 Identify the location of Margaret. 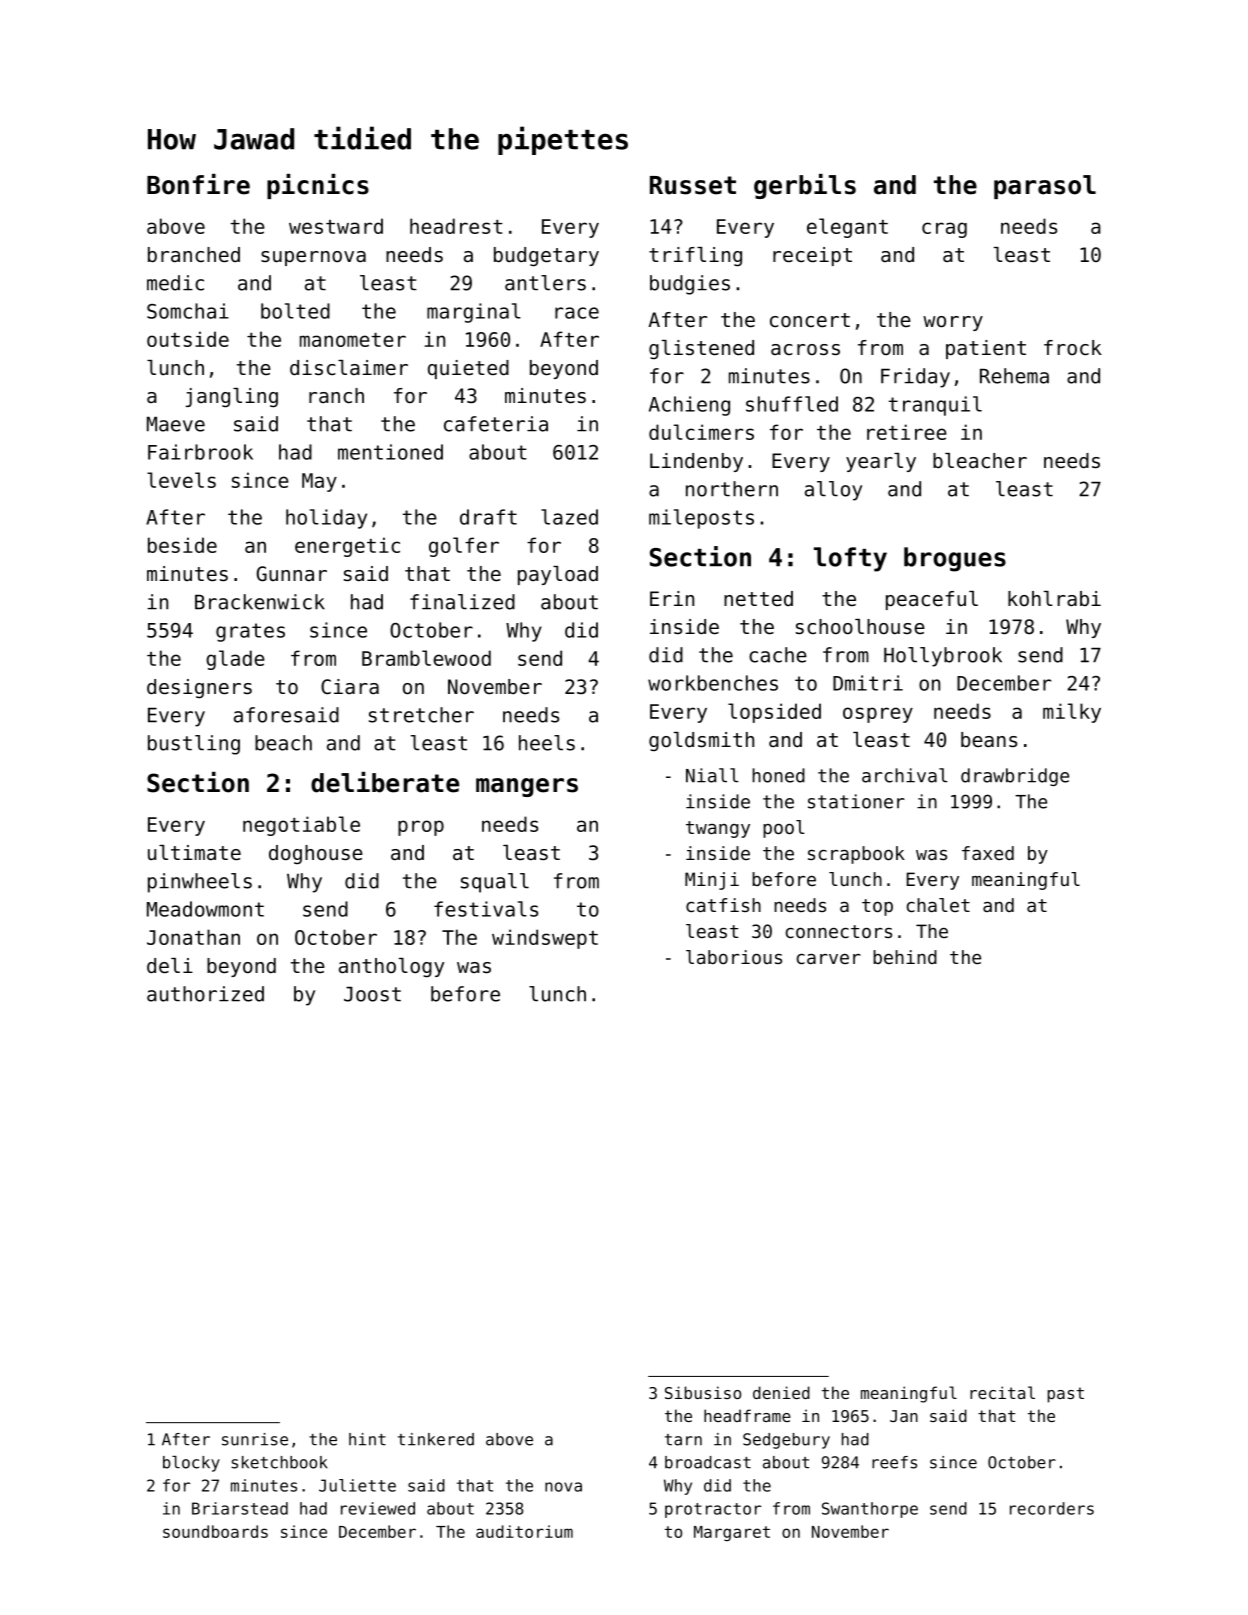
(732, 1533).
